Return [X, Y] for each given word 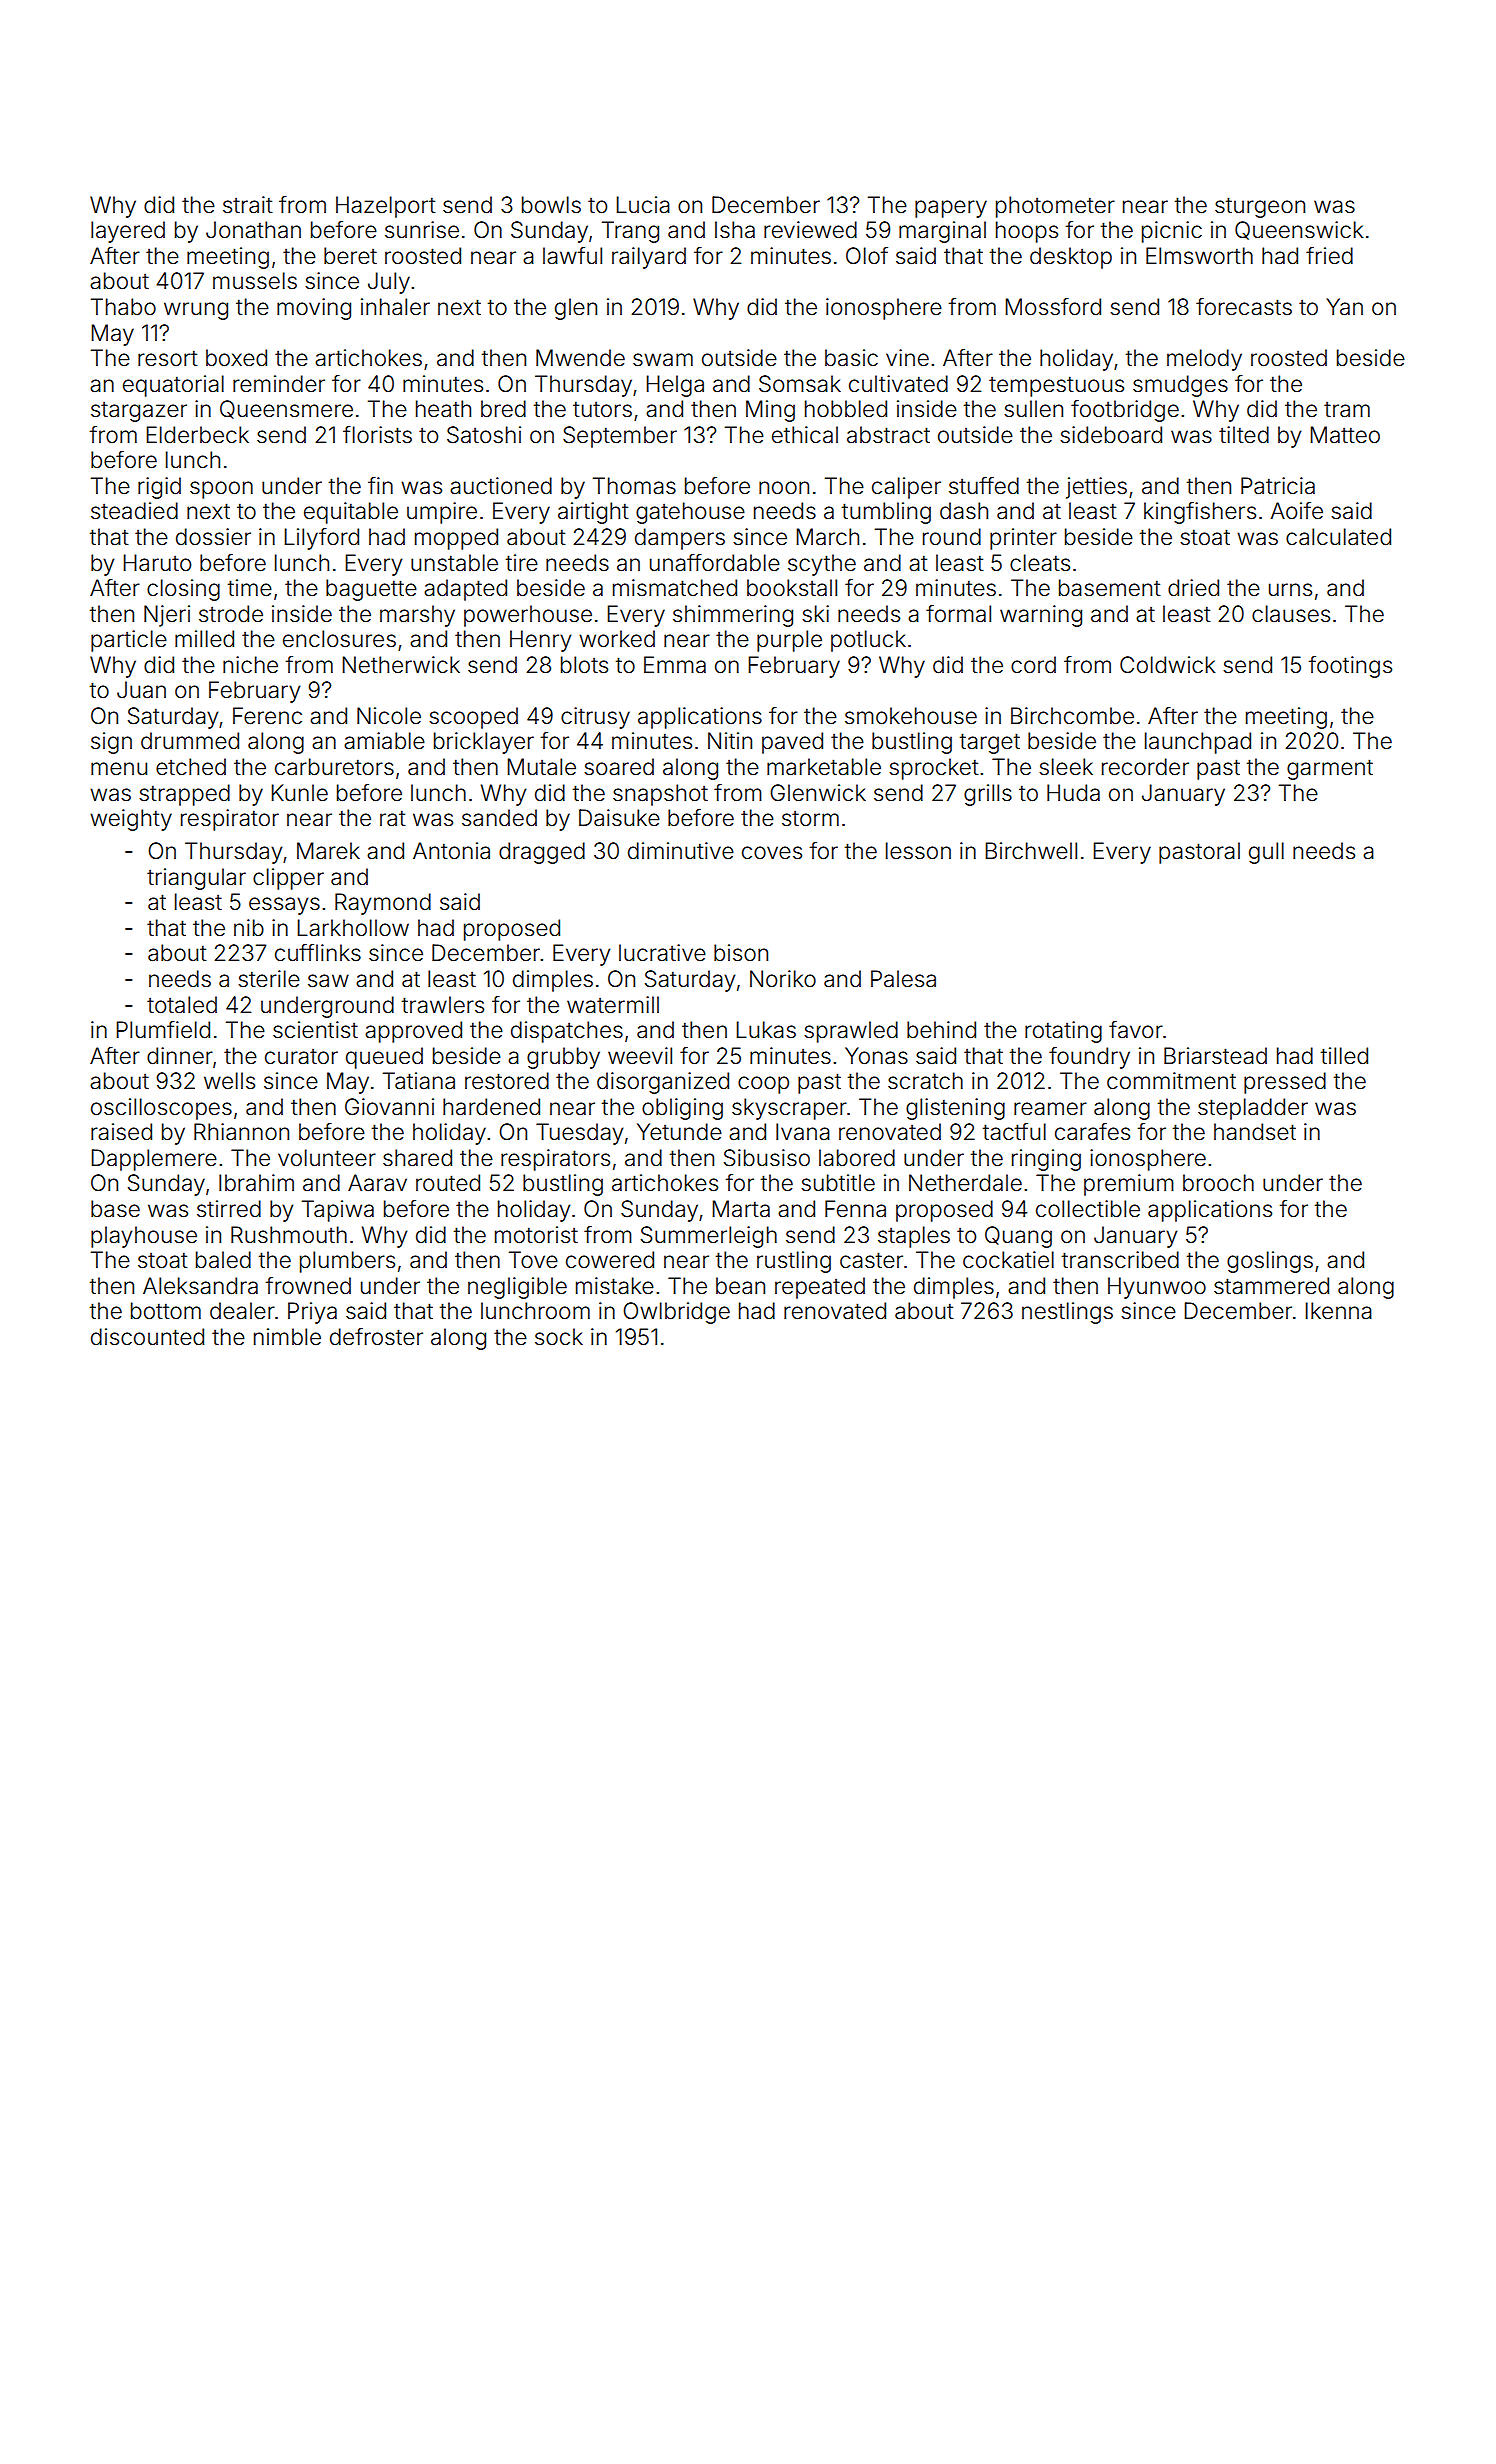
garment [1330, 769]
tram [1347, 410]
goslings [1270, 1262]
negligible [517, 1288]
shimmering [733, 616]
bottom [166, 1311]
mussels [255, 281]
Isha [735, 230]
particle [129, 641]
